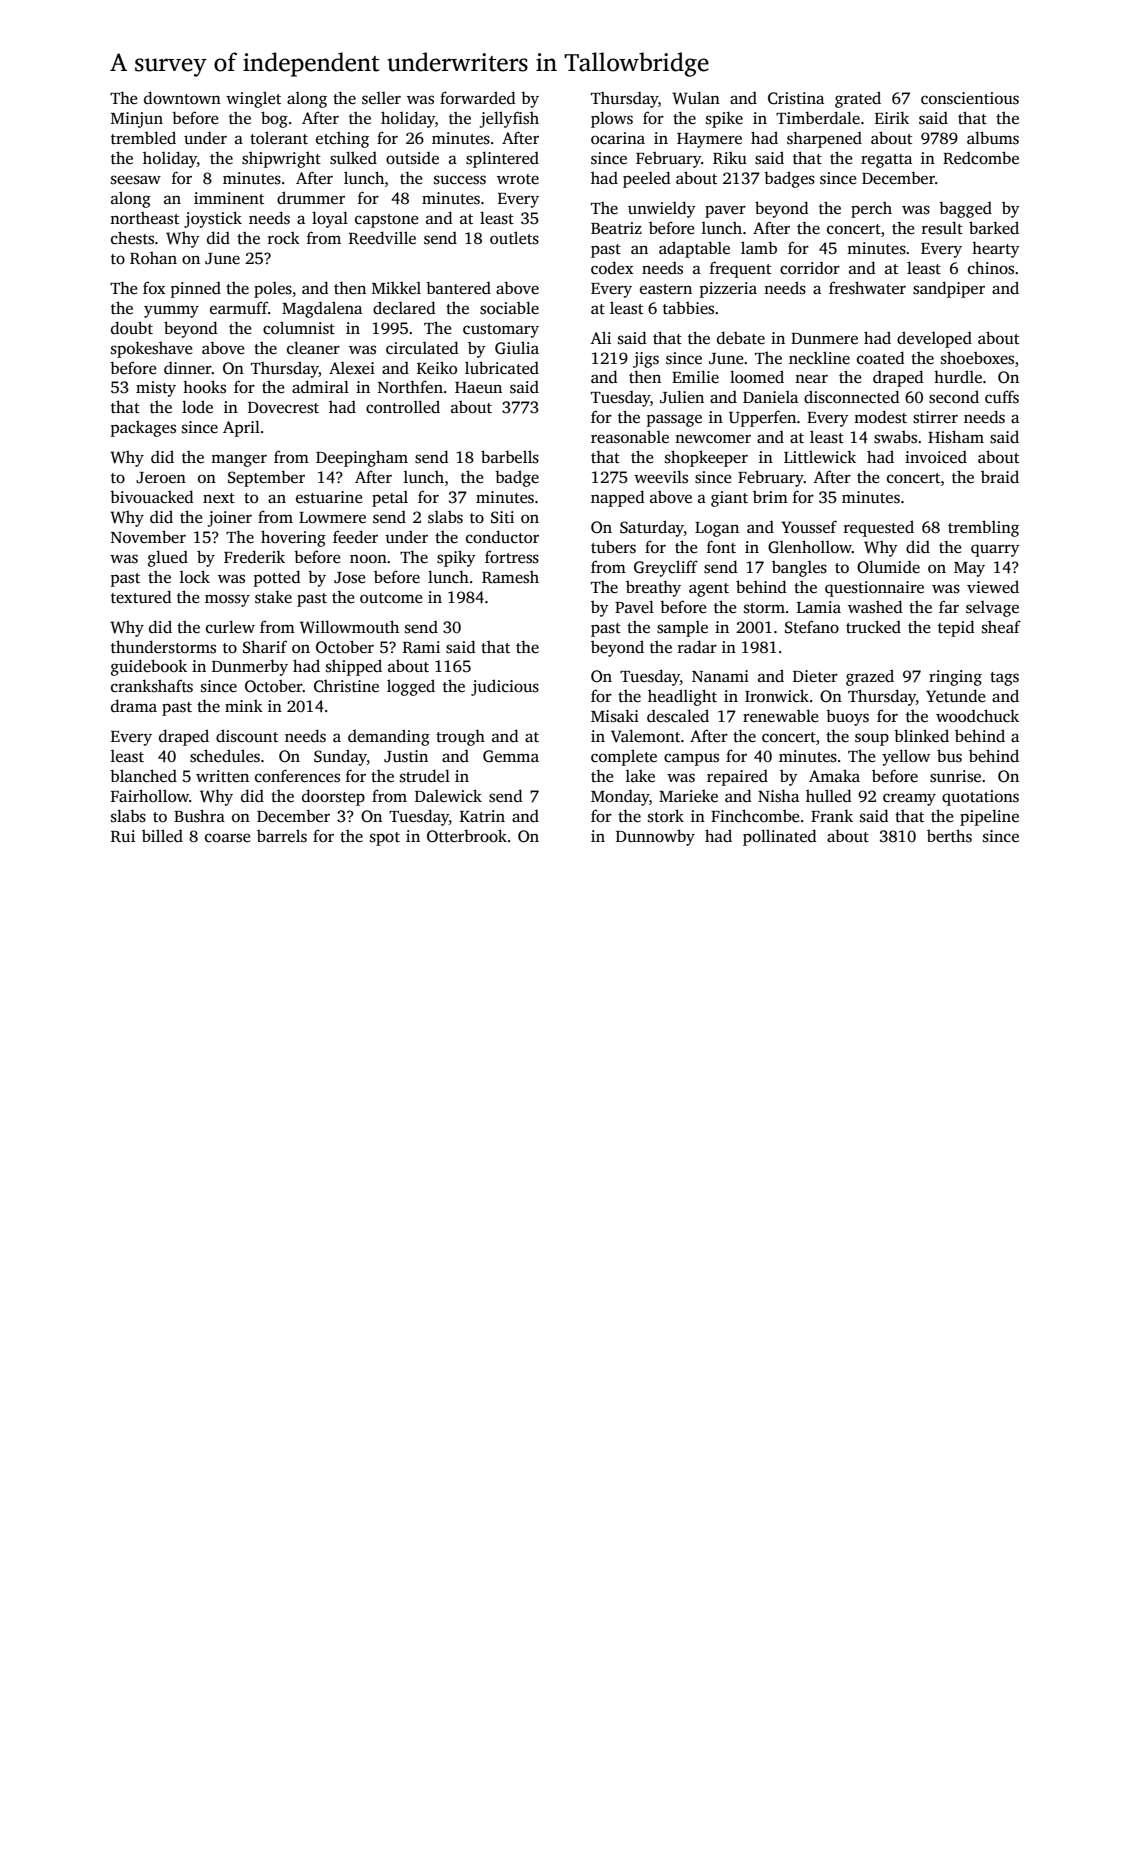  I want to click on conferences, so click(297, 776).
